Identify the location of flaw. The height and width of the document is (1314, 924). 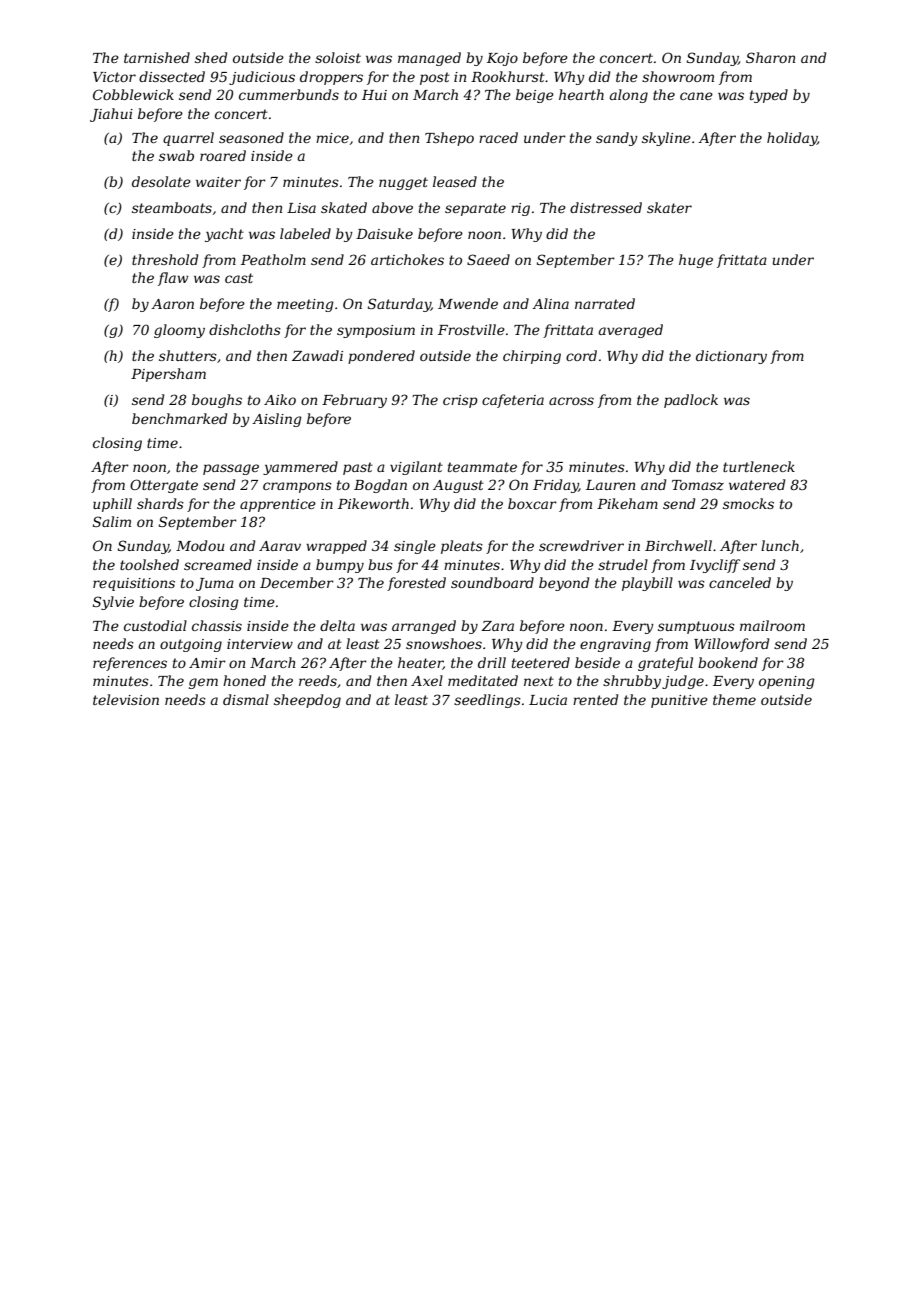
(173, 279).
